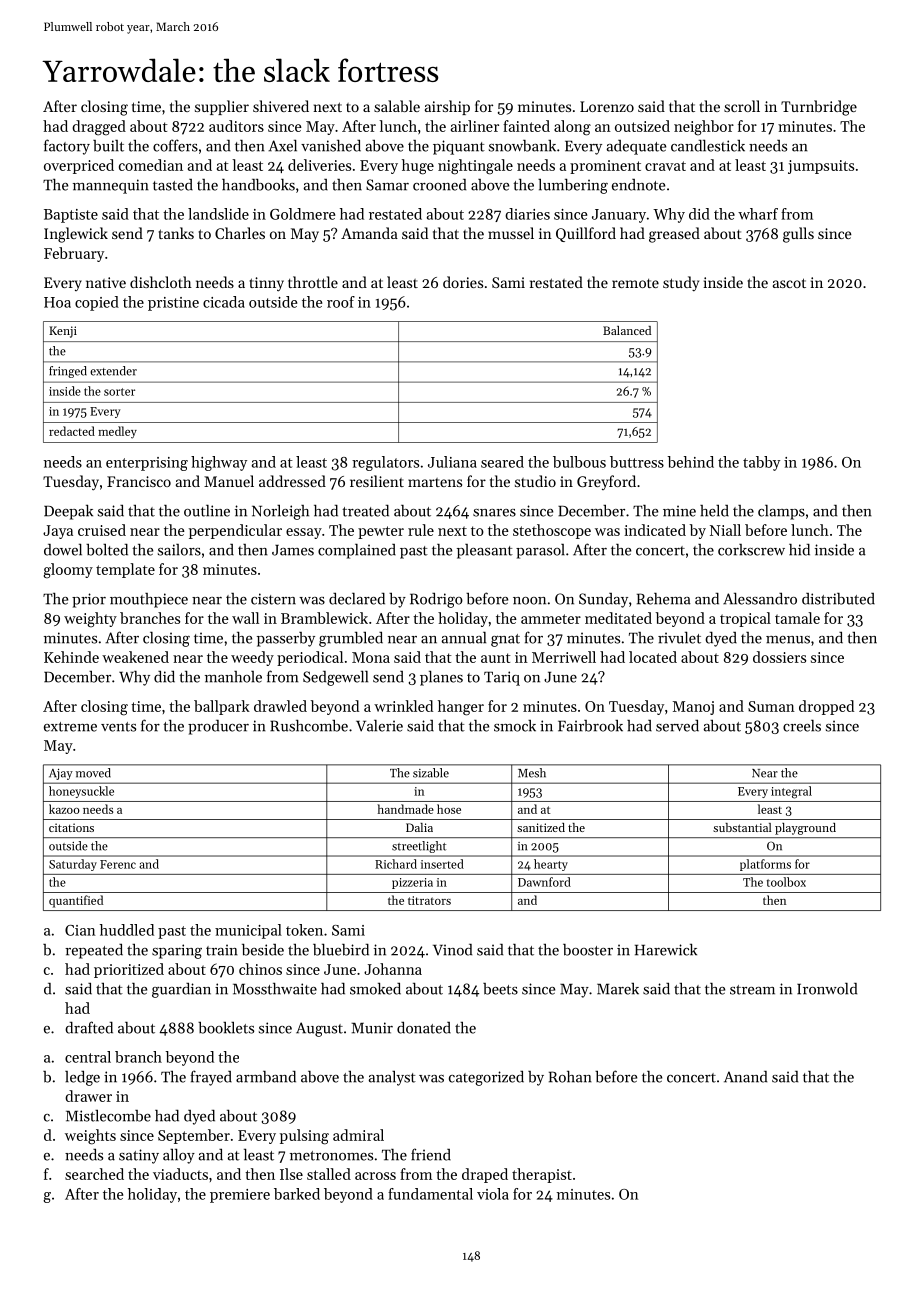  I want to click on jumpsuits, so click(821, 167).
